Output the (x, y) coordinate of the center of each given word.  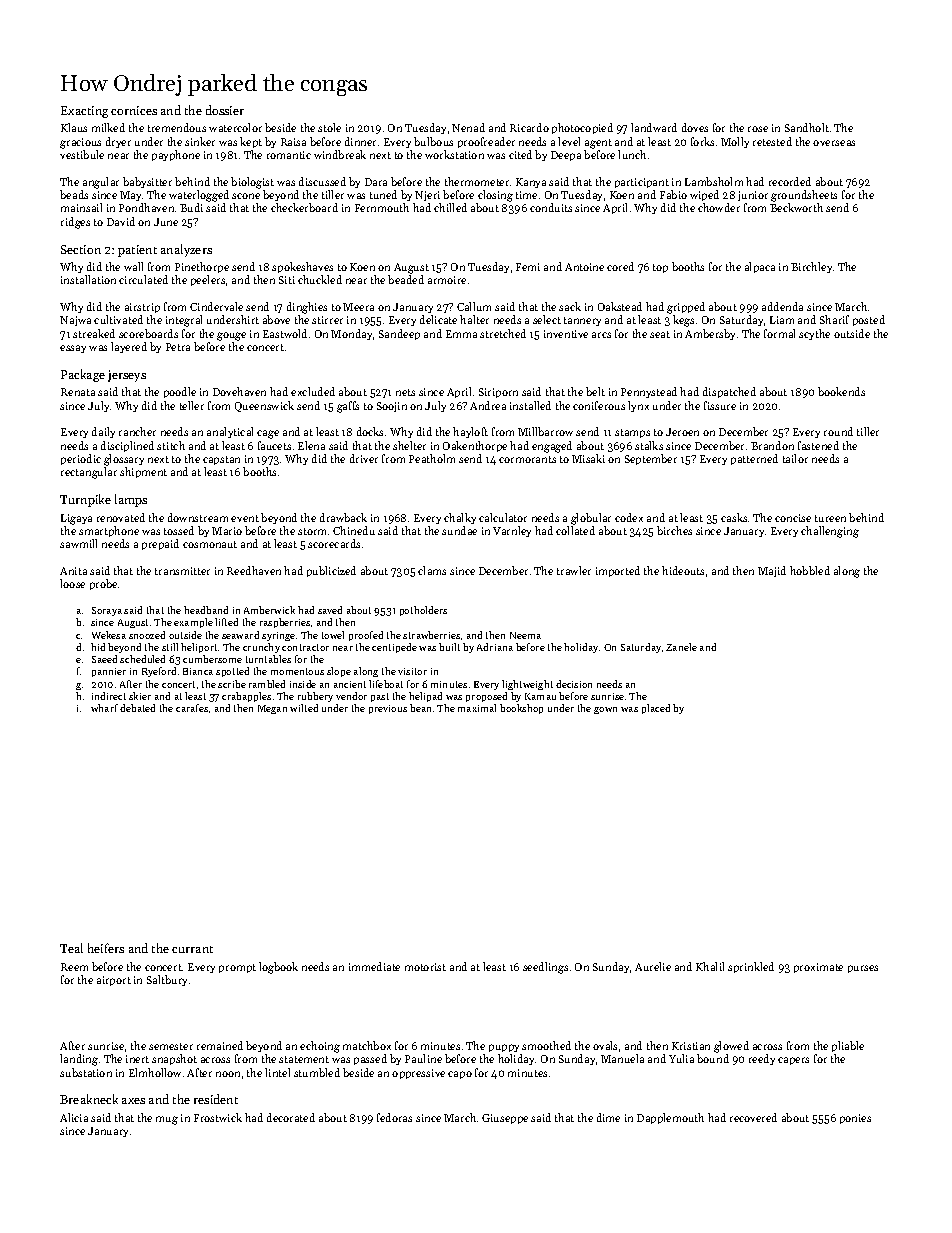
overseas (834, 143)
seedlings (545, 968)
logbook (278, 968)
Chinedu (354, 530)
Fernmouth (382, 207)
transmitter (182, 571)
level (569, 141)
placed (656, 709)
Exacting (84, 112)
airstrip (142, 308)
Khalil (710, 966)
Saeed (104, 659)
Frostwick (218, 1117)
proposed (486, 697)
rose (758, 129)
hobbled (810, 570)
